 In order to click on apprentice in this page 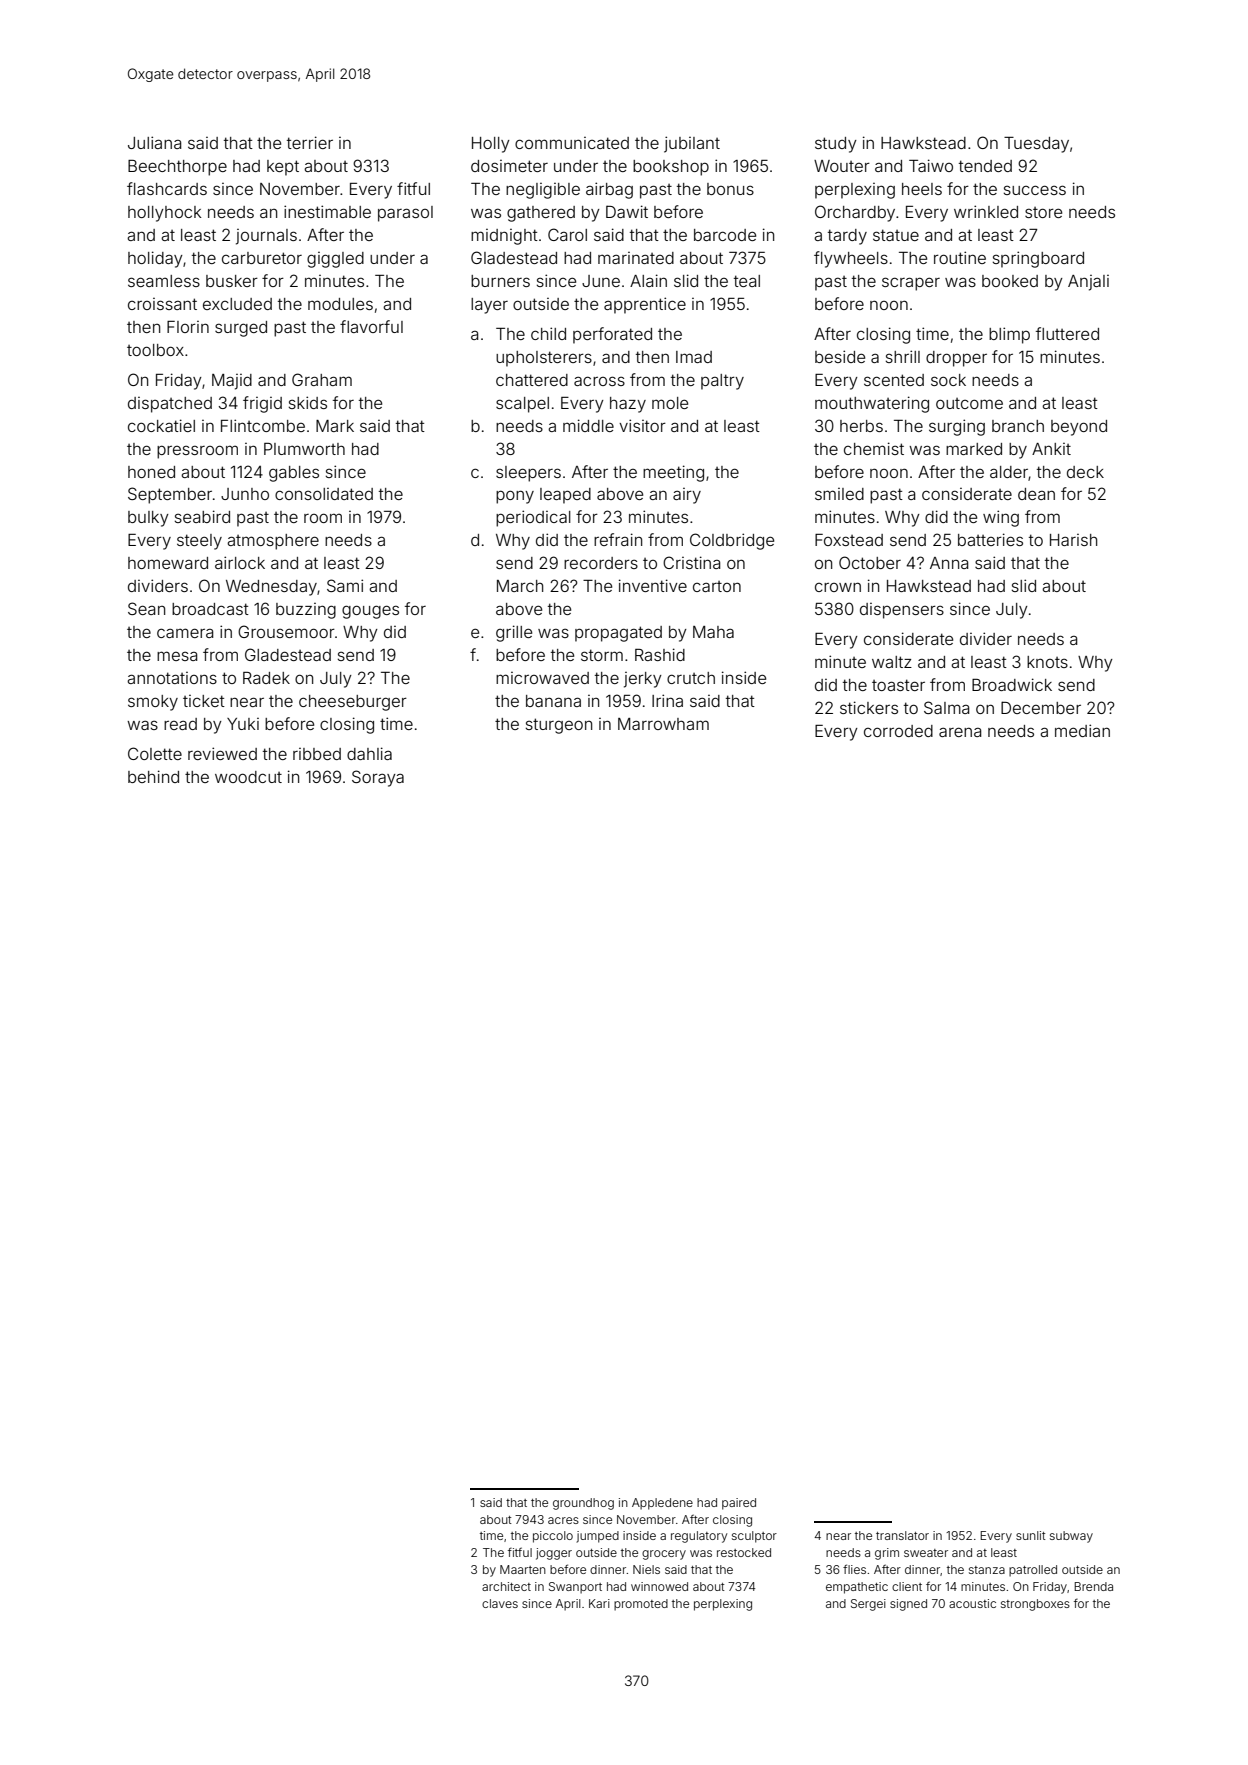, I will do `click(645, 305)`.
